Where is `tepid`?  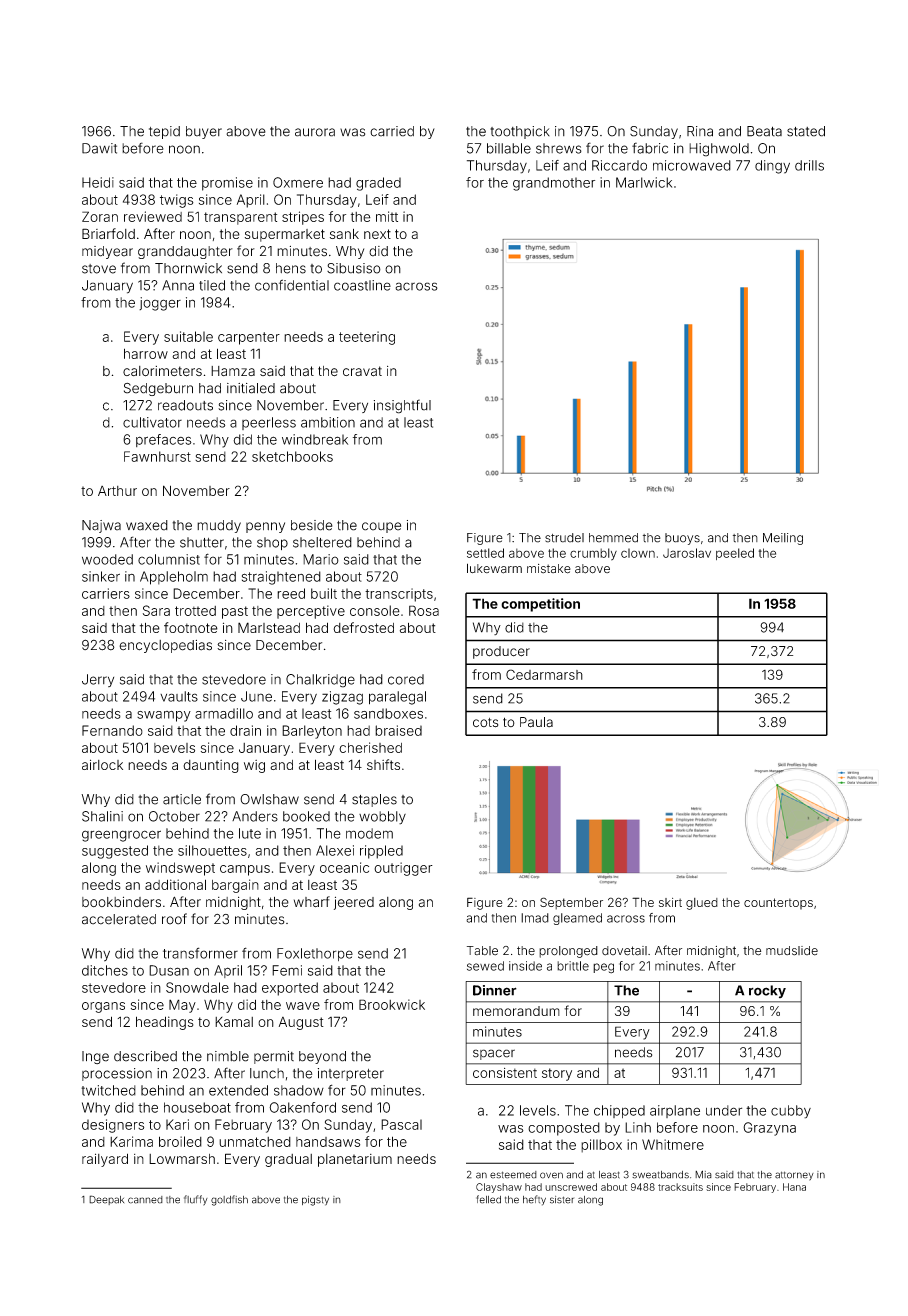
tepid is located at coordinates (164, 132).
